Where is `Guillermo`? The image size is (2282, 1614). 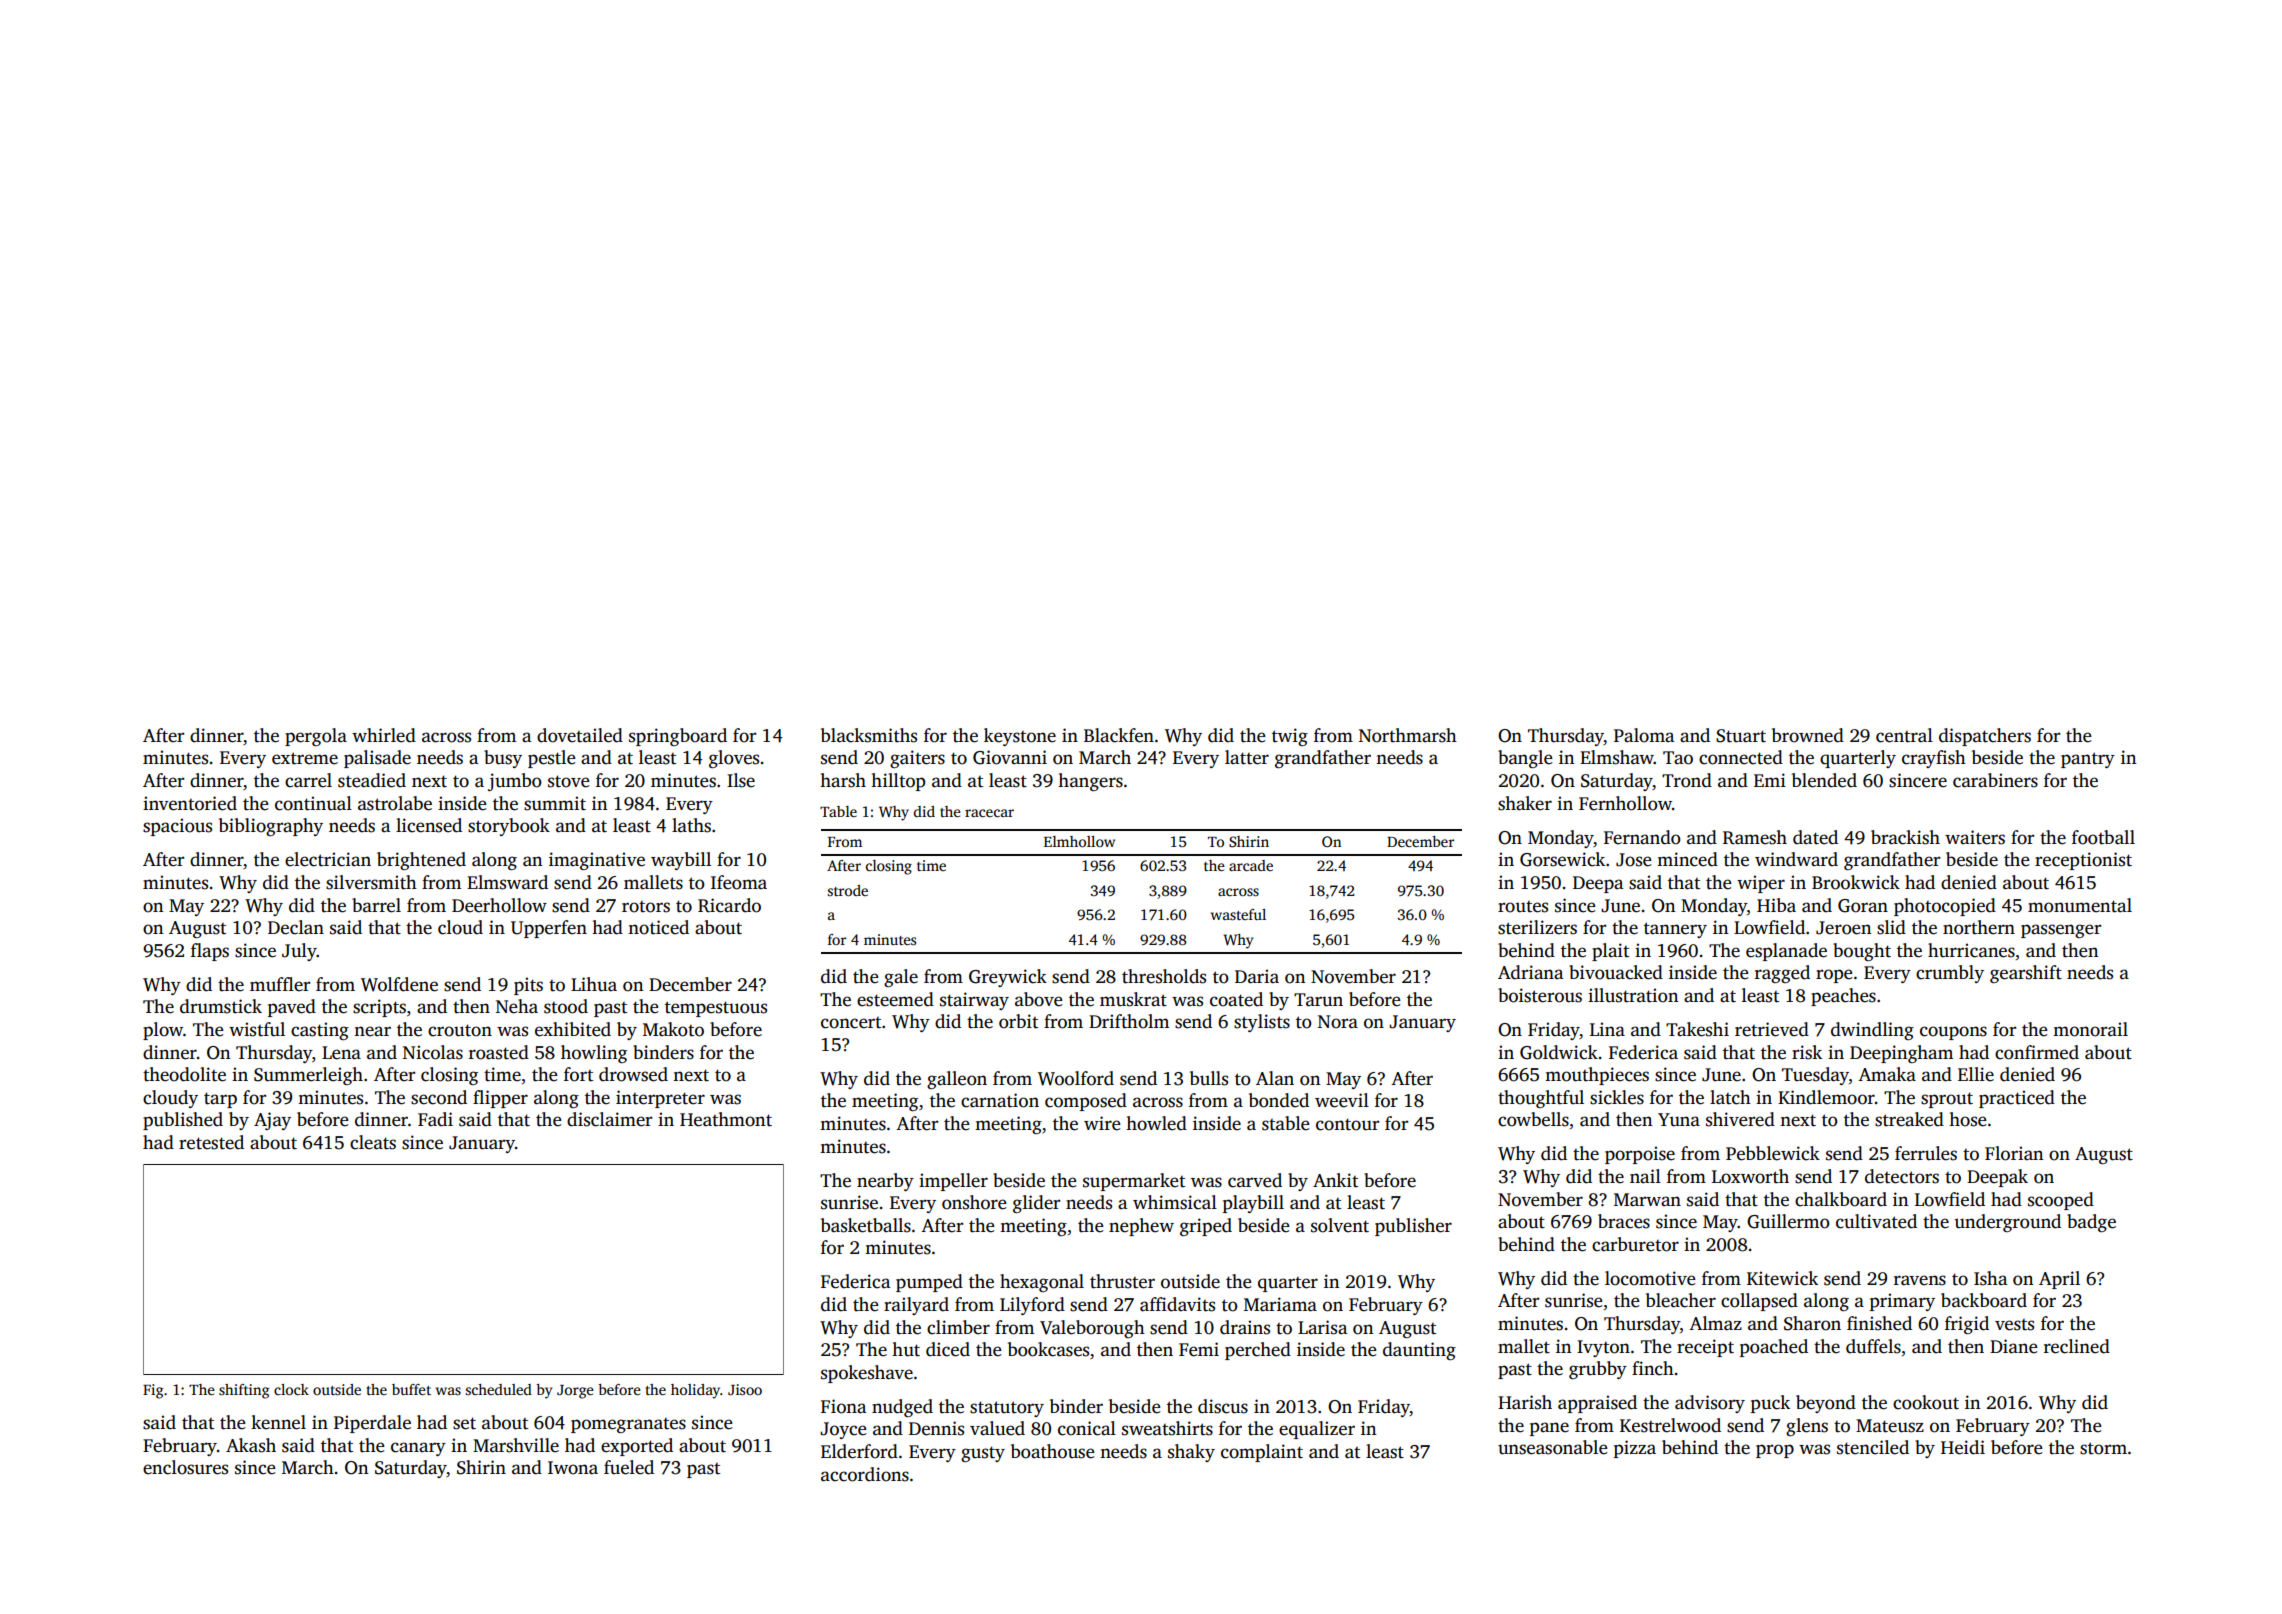
Guillermo is located at coordinates (1788, 1221).
